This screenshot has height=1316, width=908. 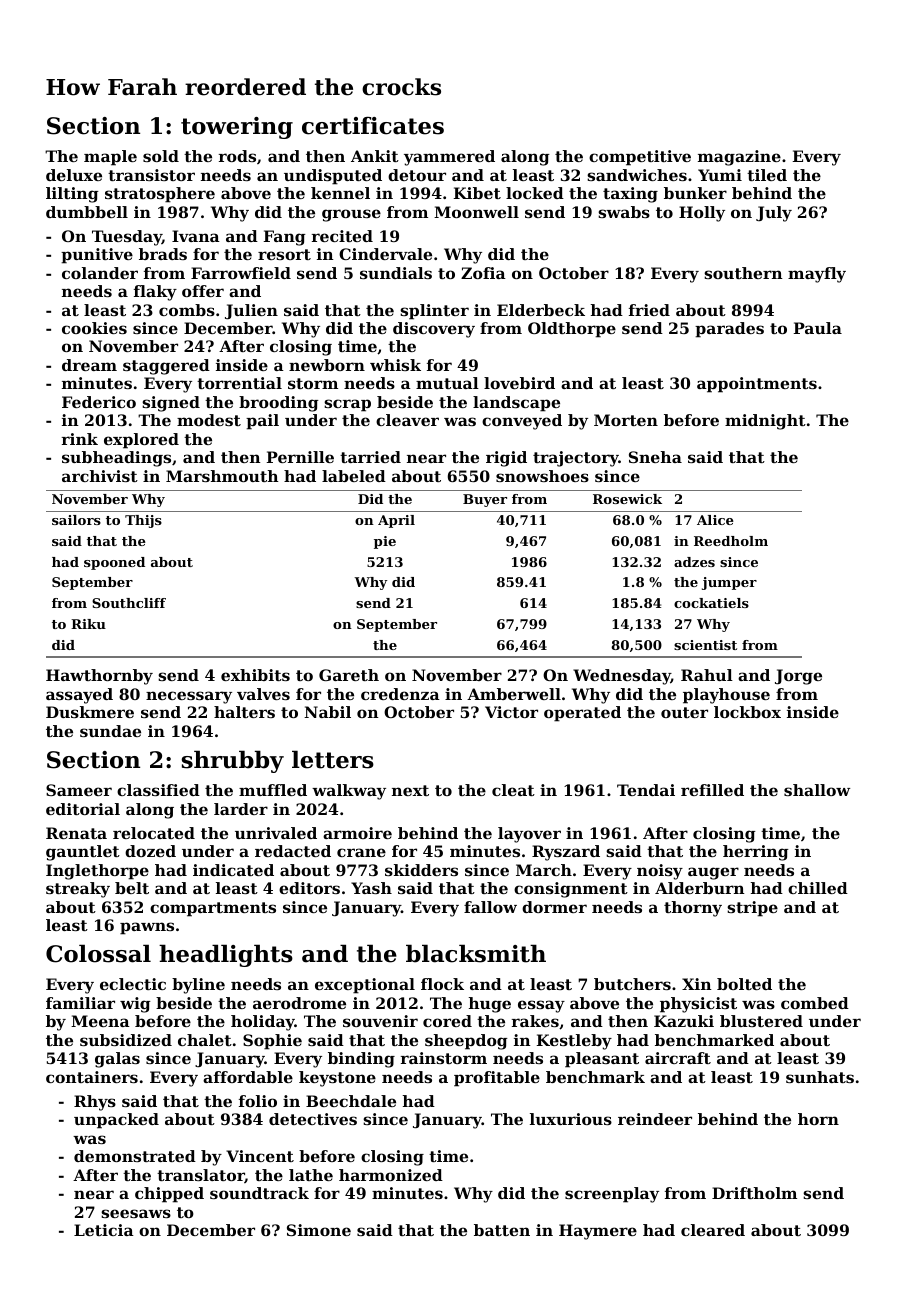 I want to click on lockbox, so click(x=747, y=712).
